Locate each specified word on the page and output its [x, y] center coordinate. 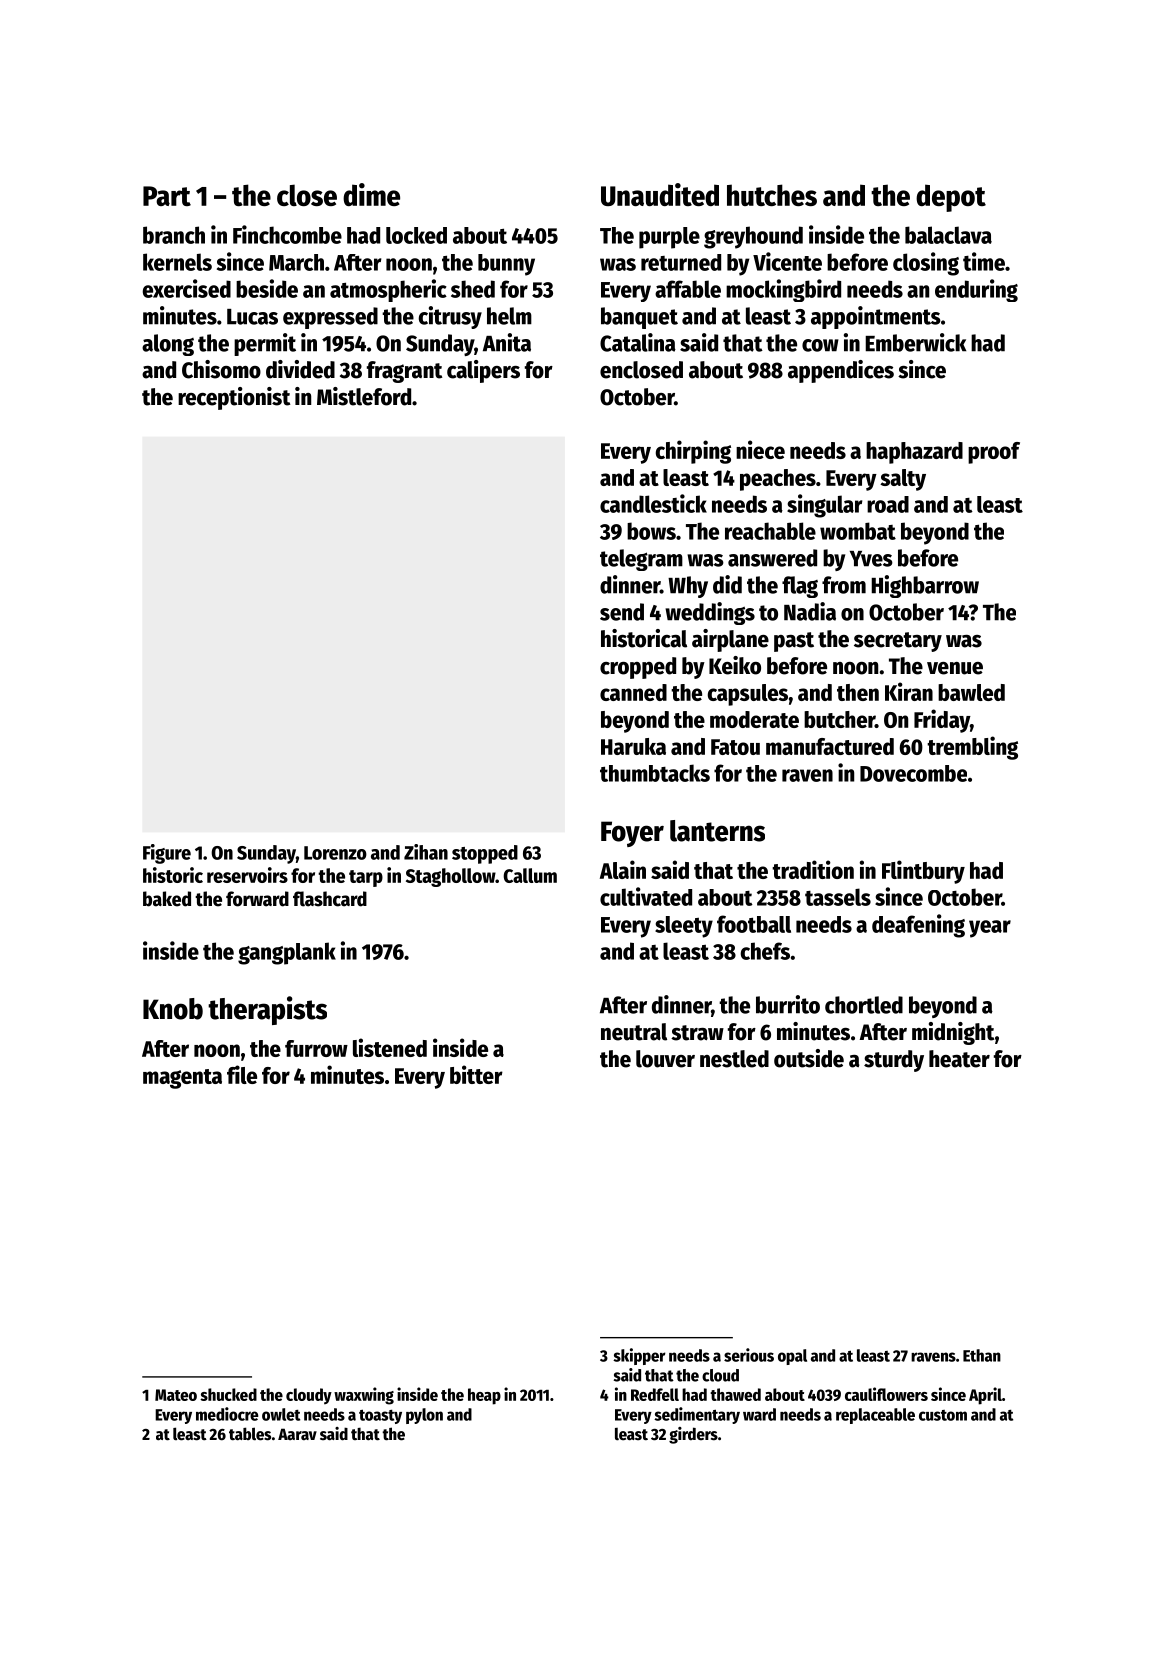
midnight [953, 1033]
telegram [641, 560]
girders [693, 1435]
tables [250, 1434]
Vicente [787, 261]
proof [994, 453]
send [622, 612]
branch [174, 235]
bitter [476, 1074]
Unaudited [660, 194]
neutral [634, 1032]
